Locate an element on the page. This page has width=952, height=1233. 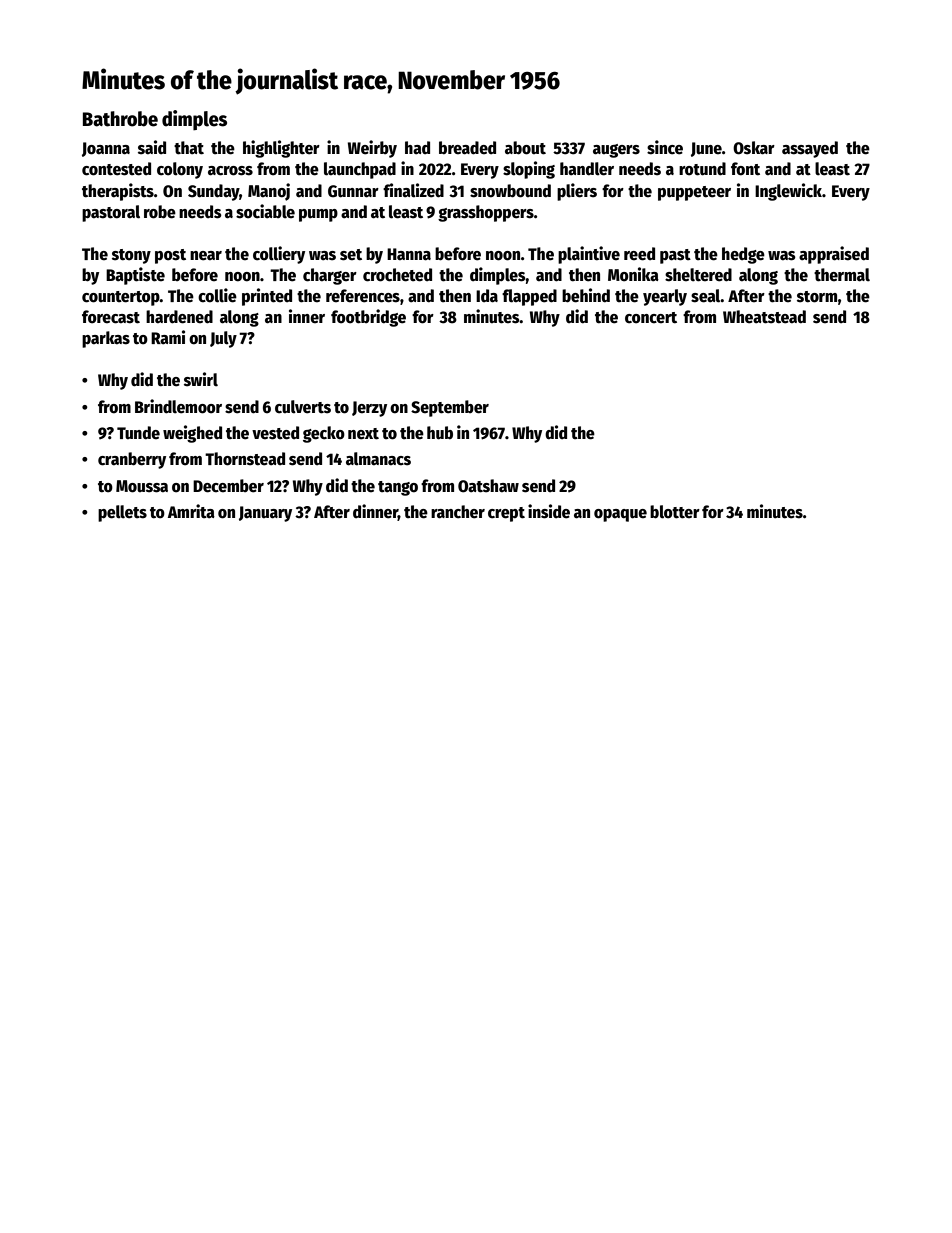
printed is located at coordinates (267, 297).
